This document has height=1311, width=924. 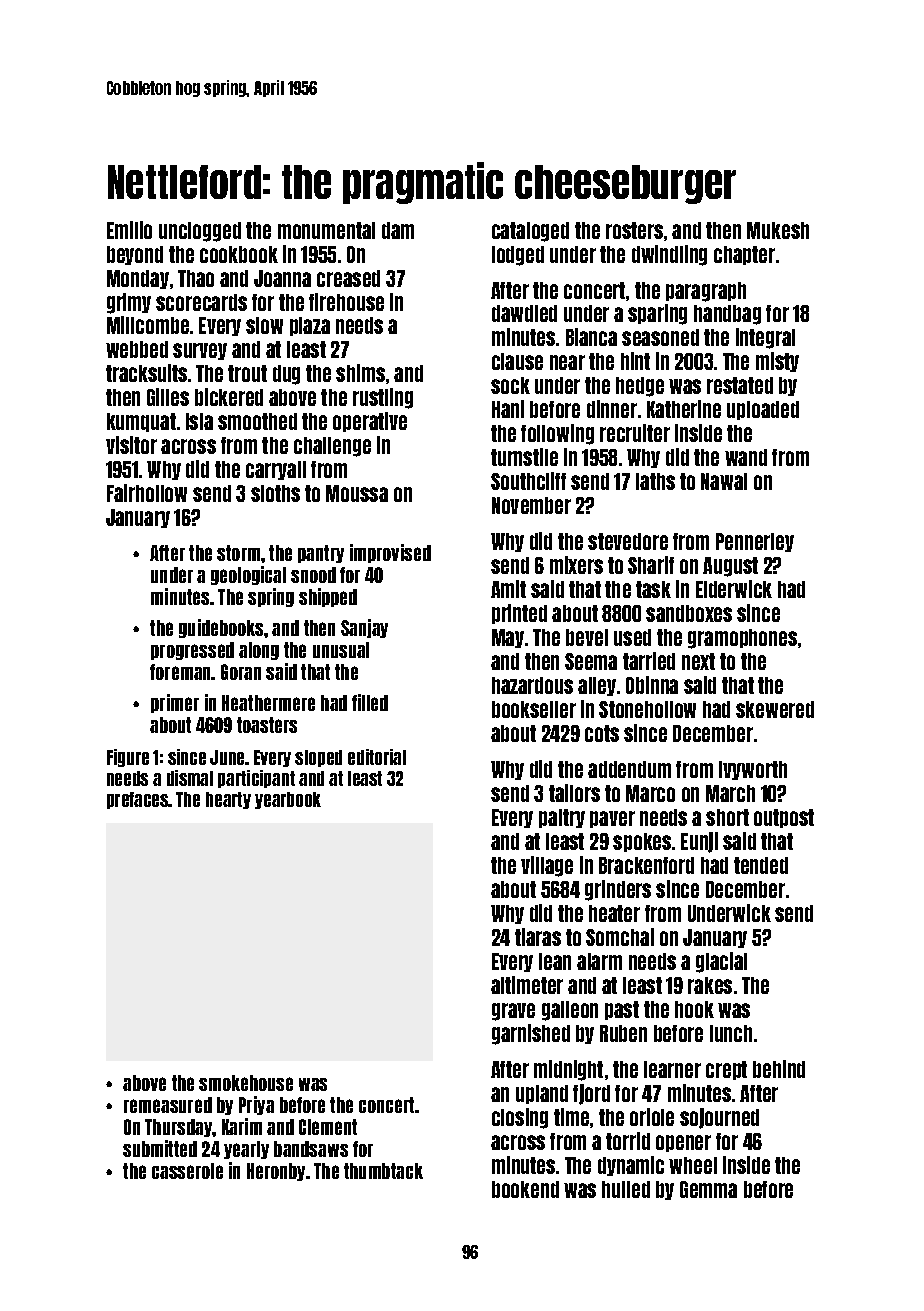 I want to click on glacial, so click(x=721, y=962).
